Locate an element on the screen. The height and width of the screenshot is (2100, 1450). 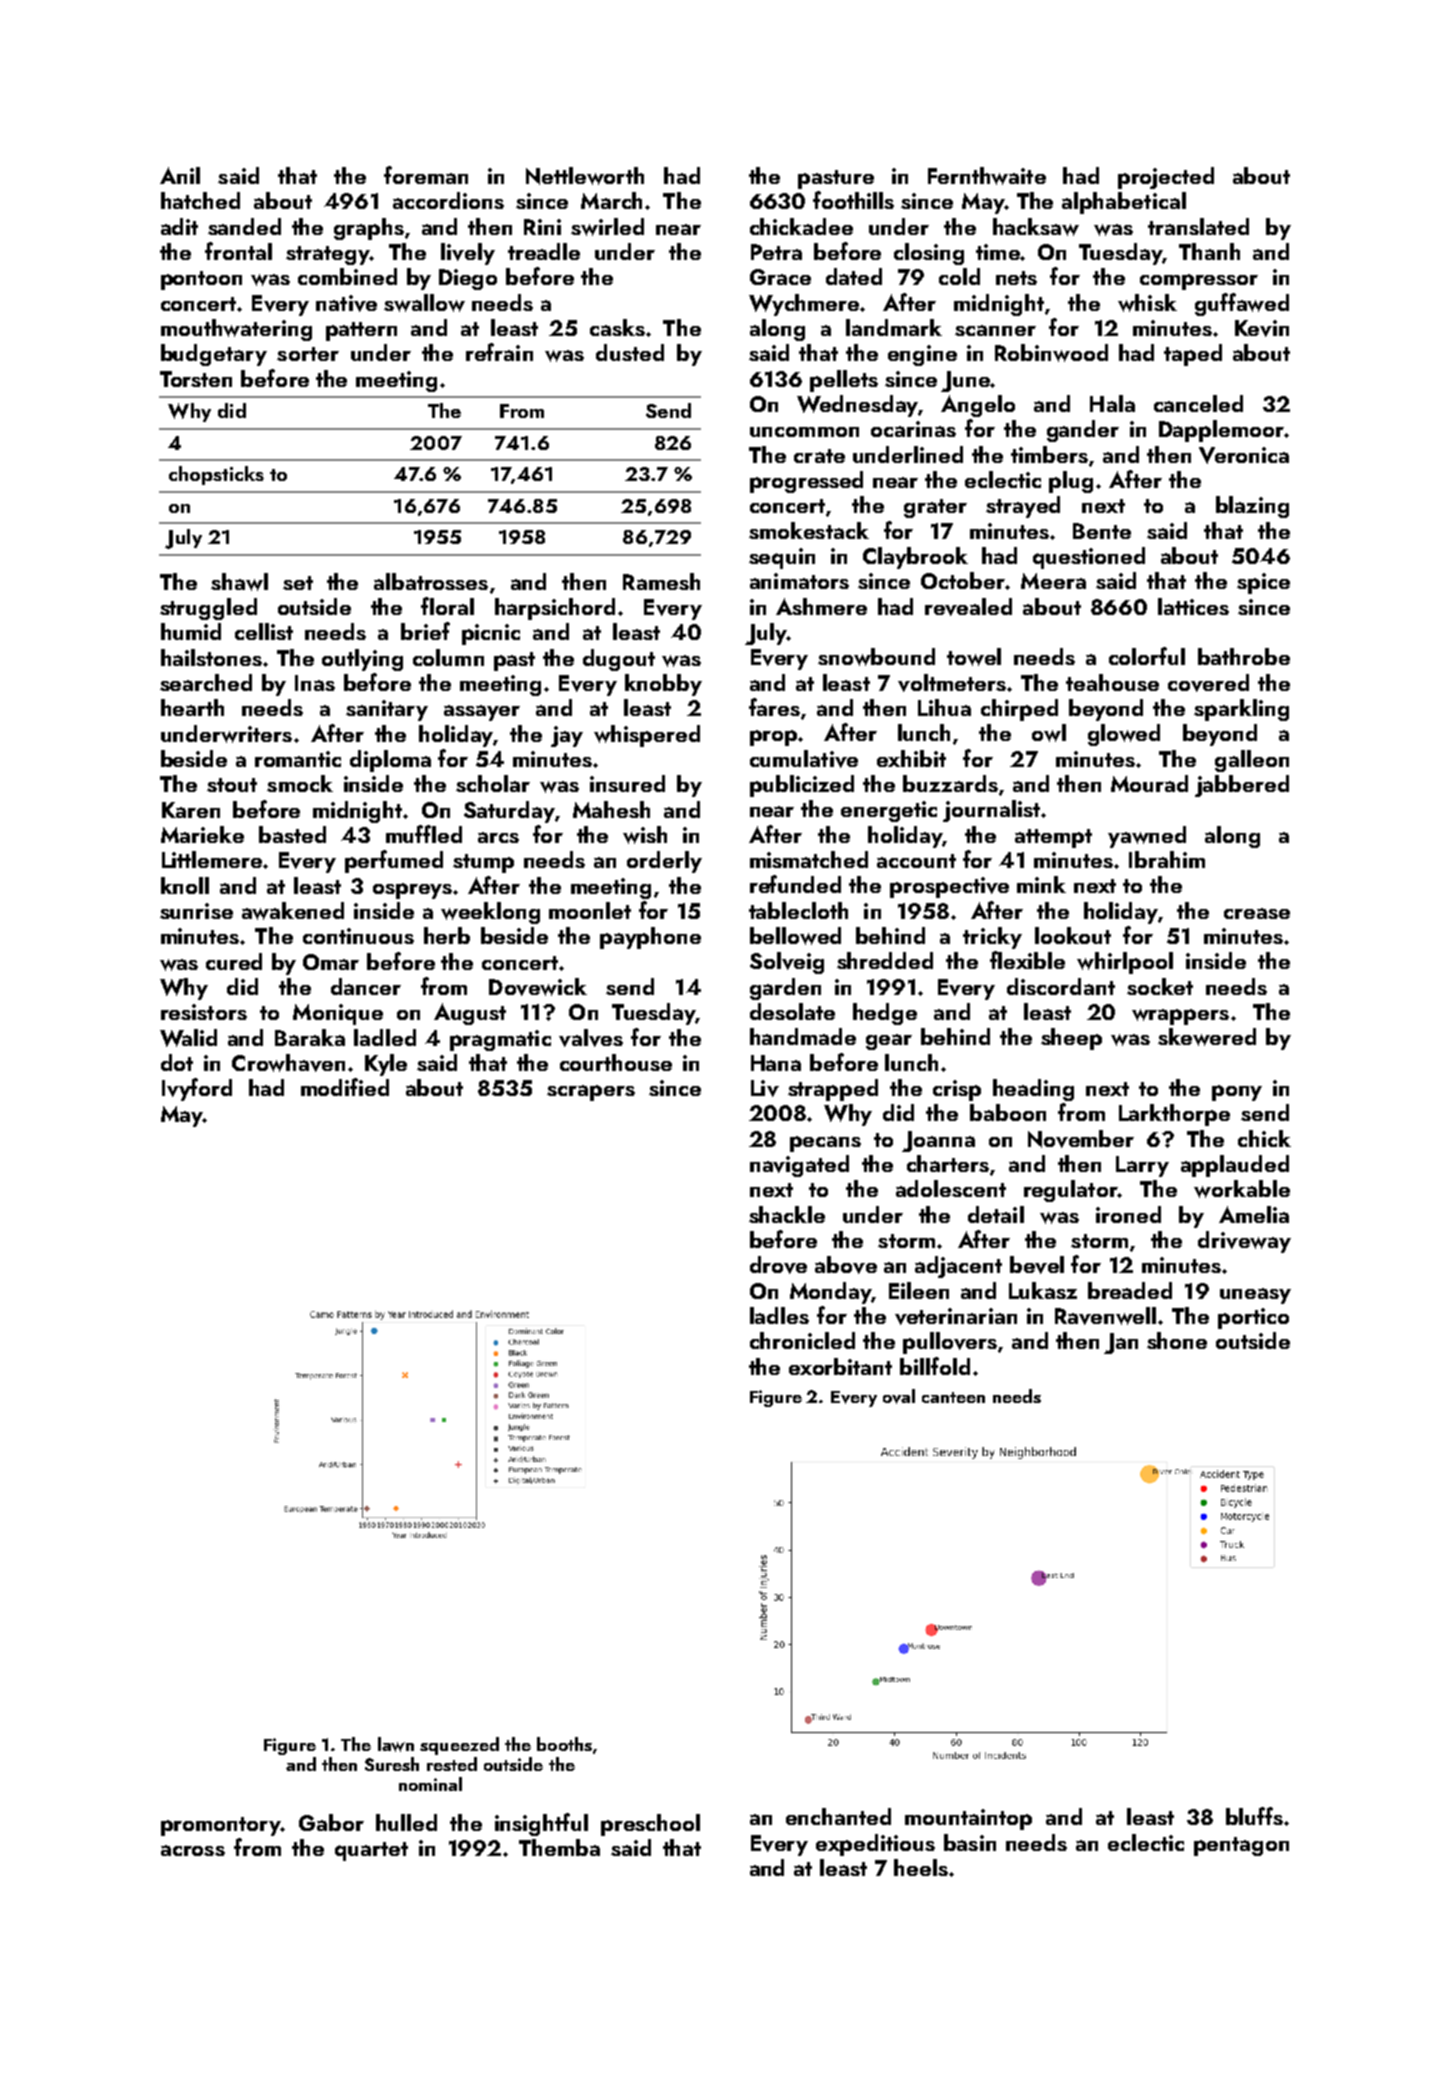
Themba is located at coordinates (559, 1847).
